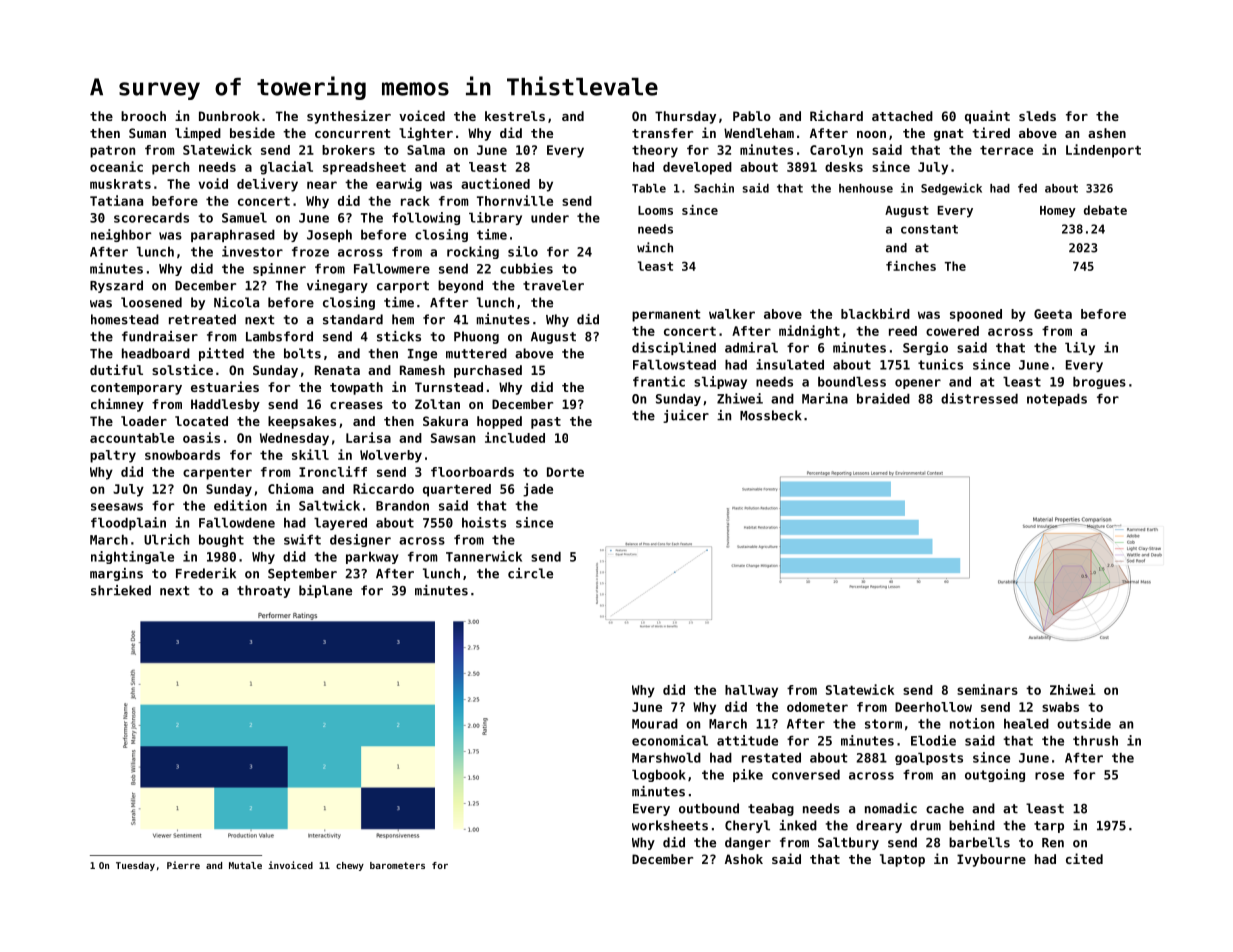 Image resolution: width=1233 pixels, height=952 pixels. What do you see at coordinates (113, 456) in the screenshot?
I see `paltry` at bounding box center [113, 456].
